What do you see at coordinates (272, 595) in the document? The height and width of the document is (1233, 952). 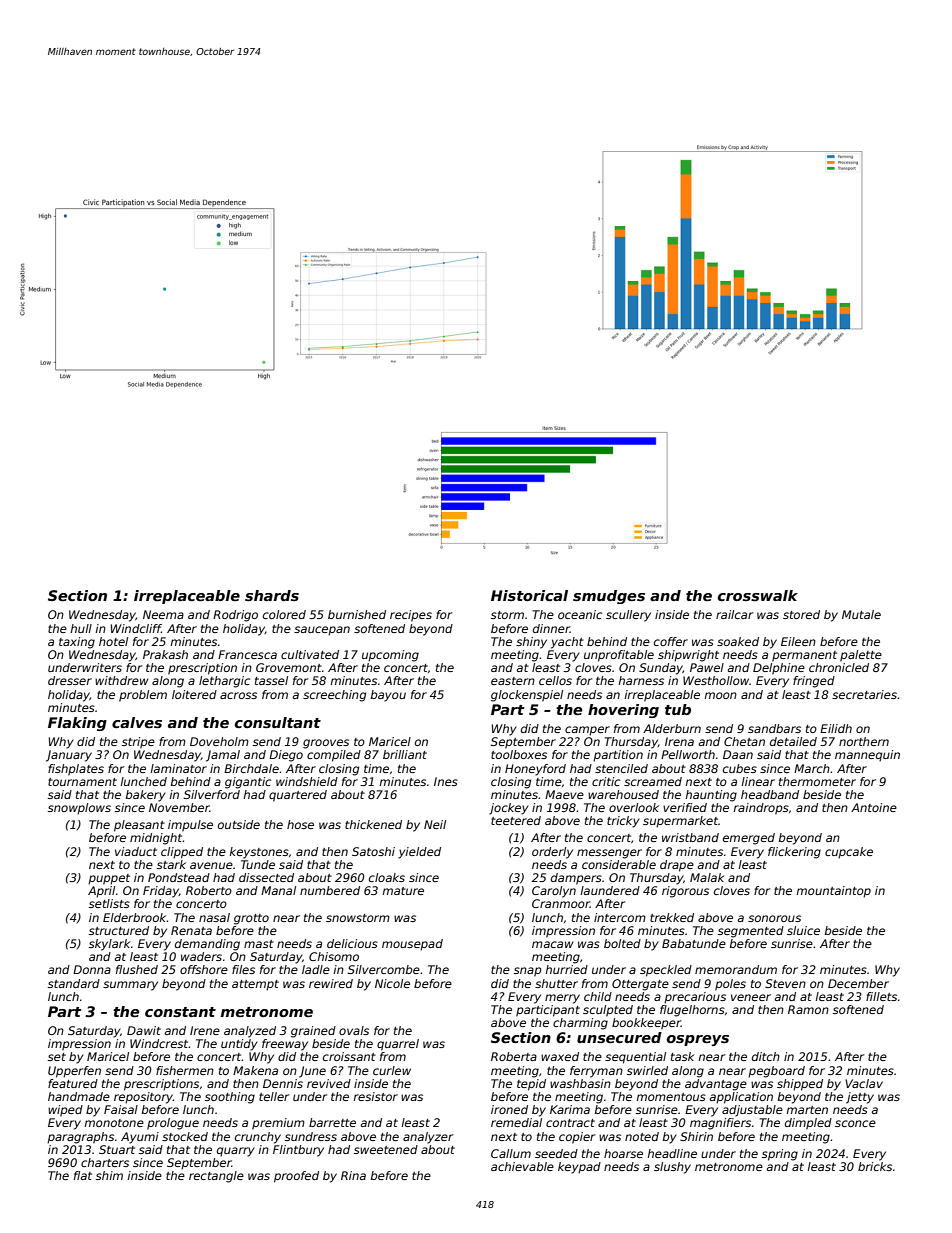 I see `shards` at bounding box center [272, 595].
